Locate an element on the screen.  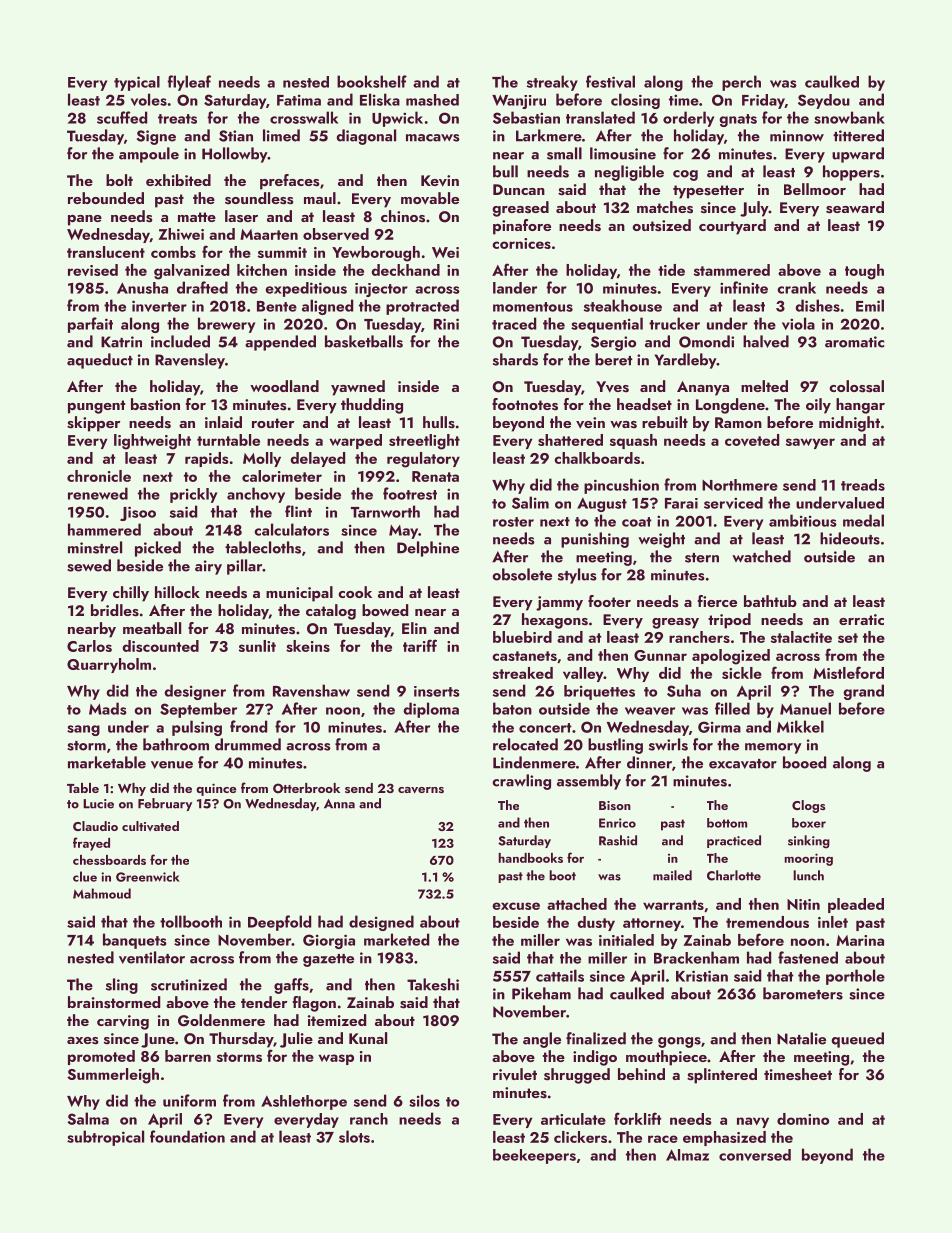
articulate is located at coordinates (573, 1119).
